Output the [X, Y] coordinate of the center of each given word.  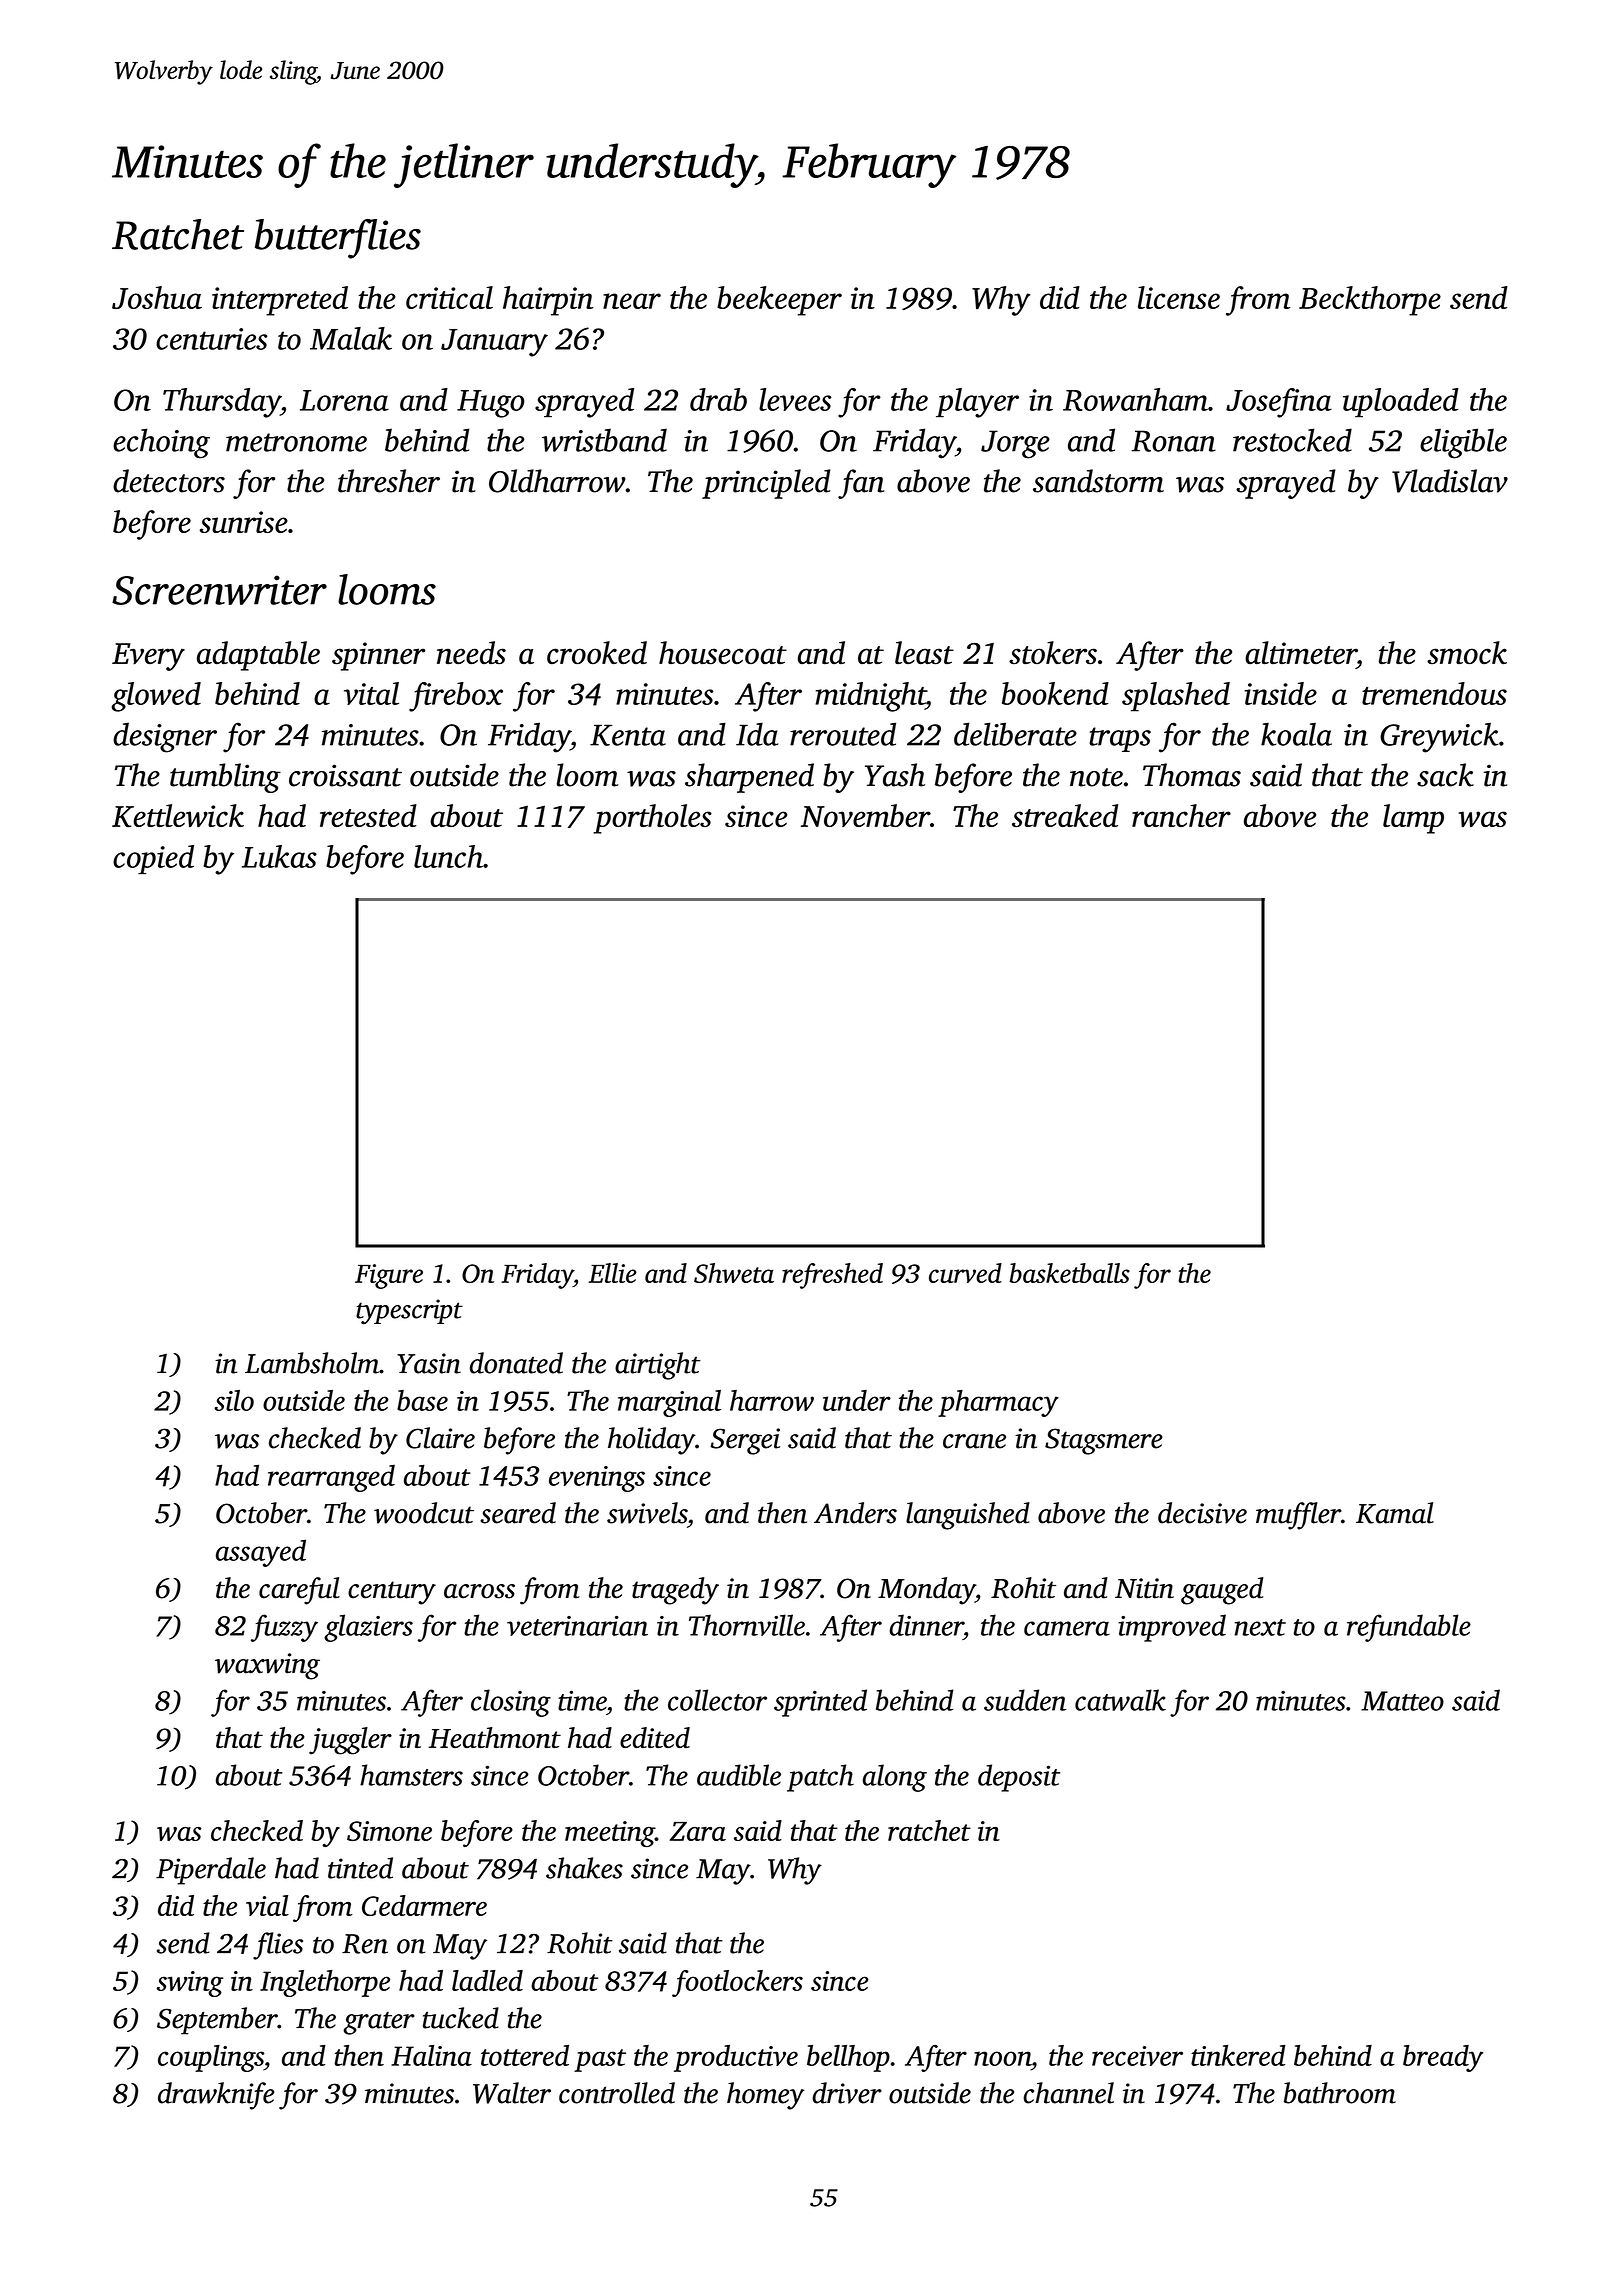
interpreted [280, 301]
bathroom [1340, 2093]
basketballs [1070, 1273]
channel [1068, 2093]
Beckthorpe [1370, 301]
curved [965, 1273]
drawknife [216, 2096]
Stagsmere [1104, 1441]
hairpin [548, 301]
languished [968, 1516]
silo [234, 1400]
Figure [389, 1276]
